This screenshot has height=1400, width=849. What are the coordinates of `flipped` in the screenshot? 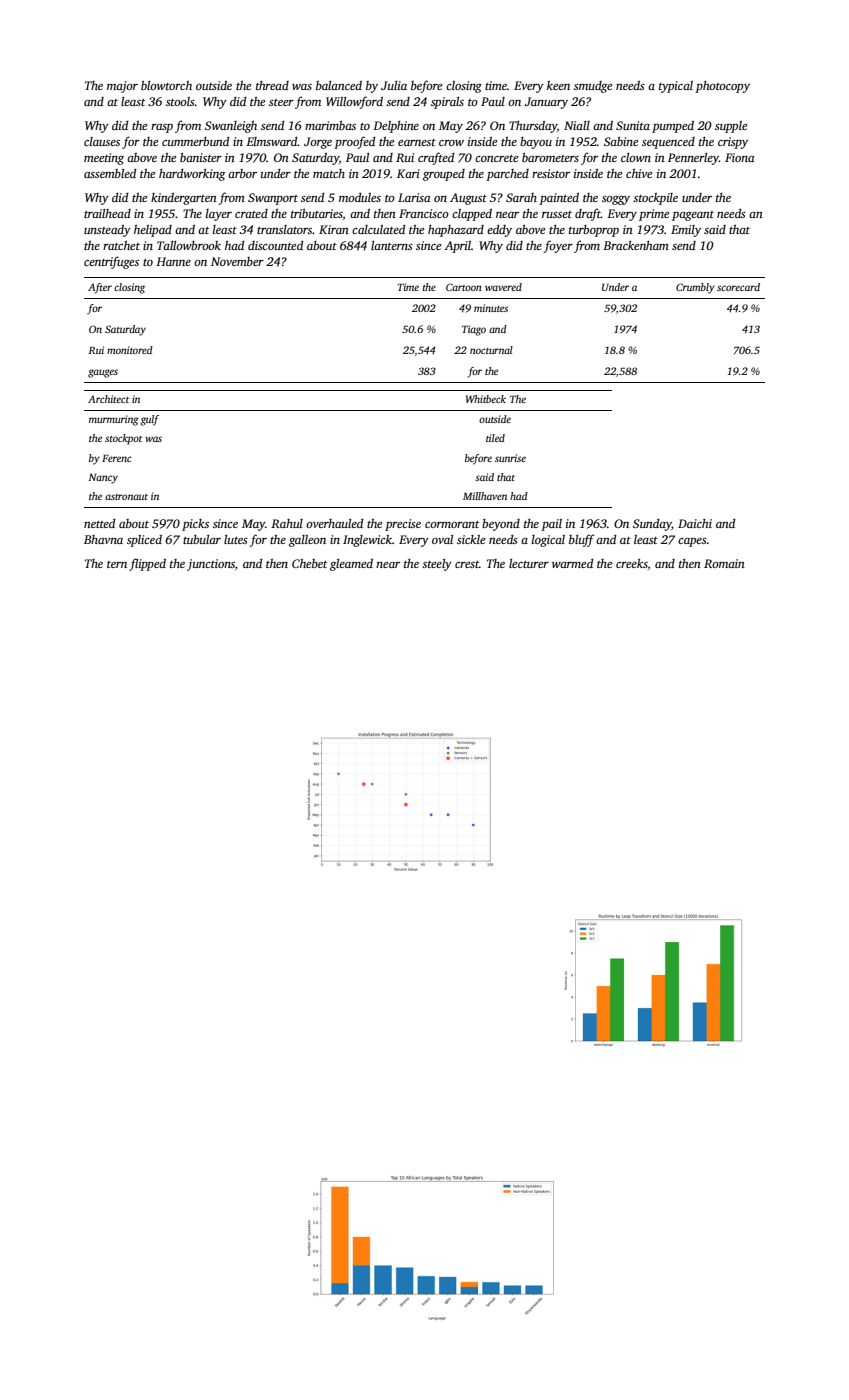 It's located at (147, 564).
